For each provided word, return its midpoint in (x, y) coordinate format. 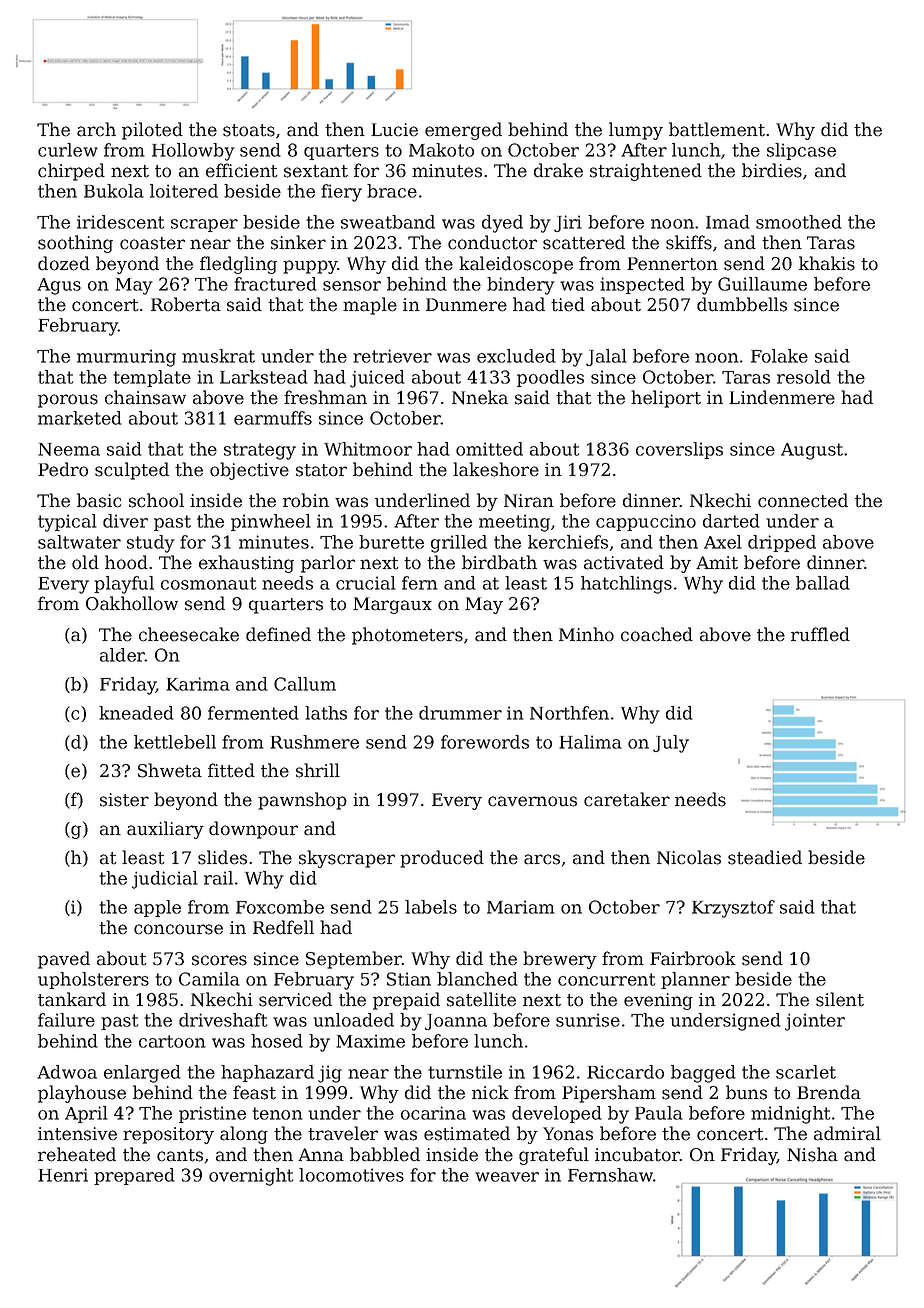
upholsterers (93, 980)
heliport (666, 399)
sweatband (388, 222)
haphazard (267, 1073)
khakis (827, 263)
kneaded (136, 713)
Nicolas (689, 857)
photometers (407, 636)
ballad (823, 583)
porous (68, 401)
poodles (550, 378)
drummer (460, 713)
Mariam (521, 907)
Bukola (114, 191)
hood (126, 562)
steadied (765, 857)
